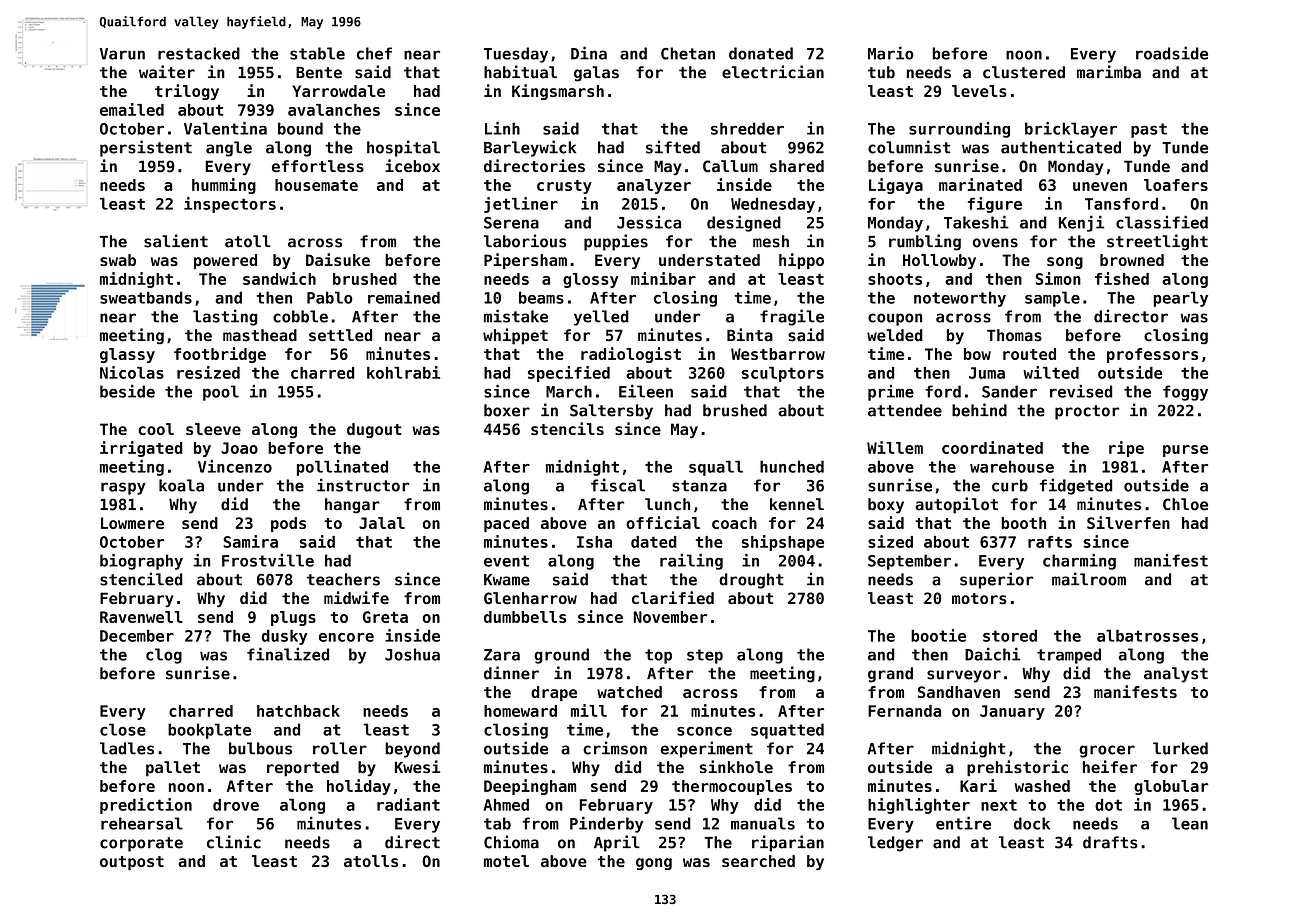  I want to click on professors, so click(1152, 355).
